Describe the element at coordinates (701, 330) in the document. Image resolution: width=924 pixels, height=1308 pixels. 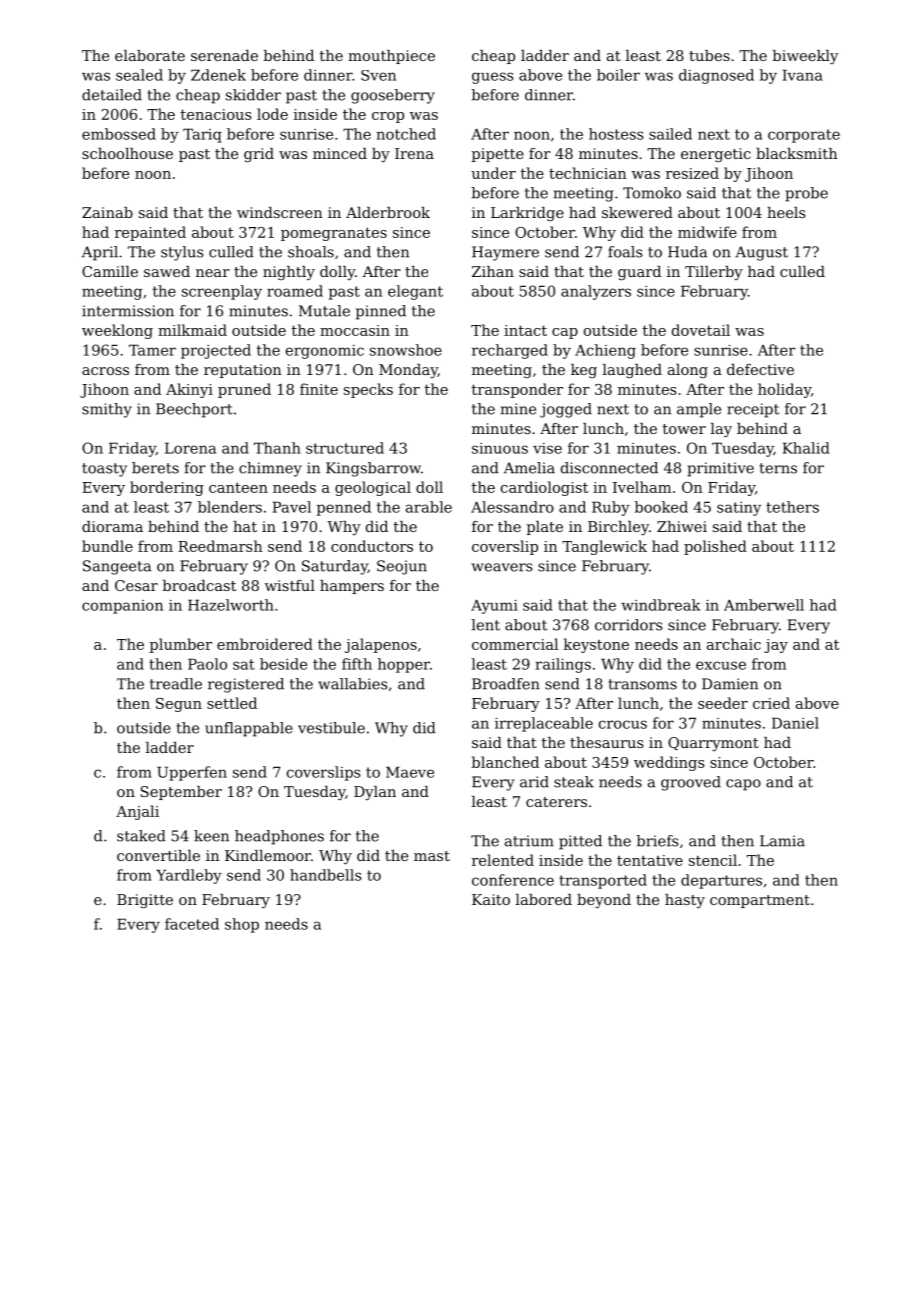
I see `dovetail` at that location.
